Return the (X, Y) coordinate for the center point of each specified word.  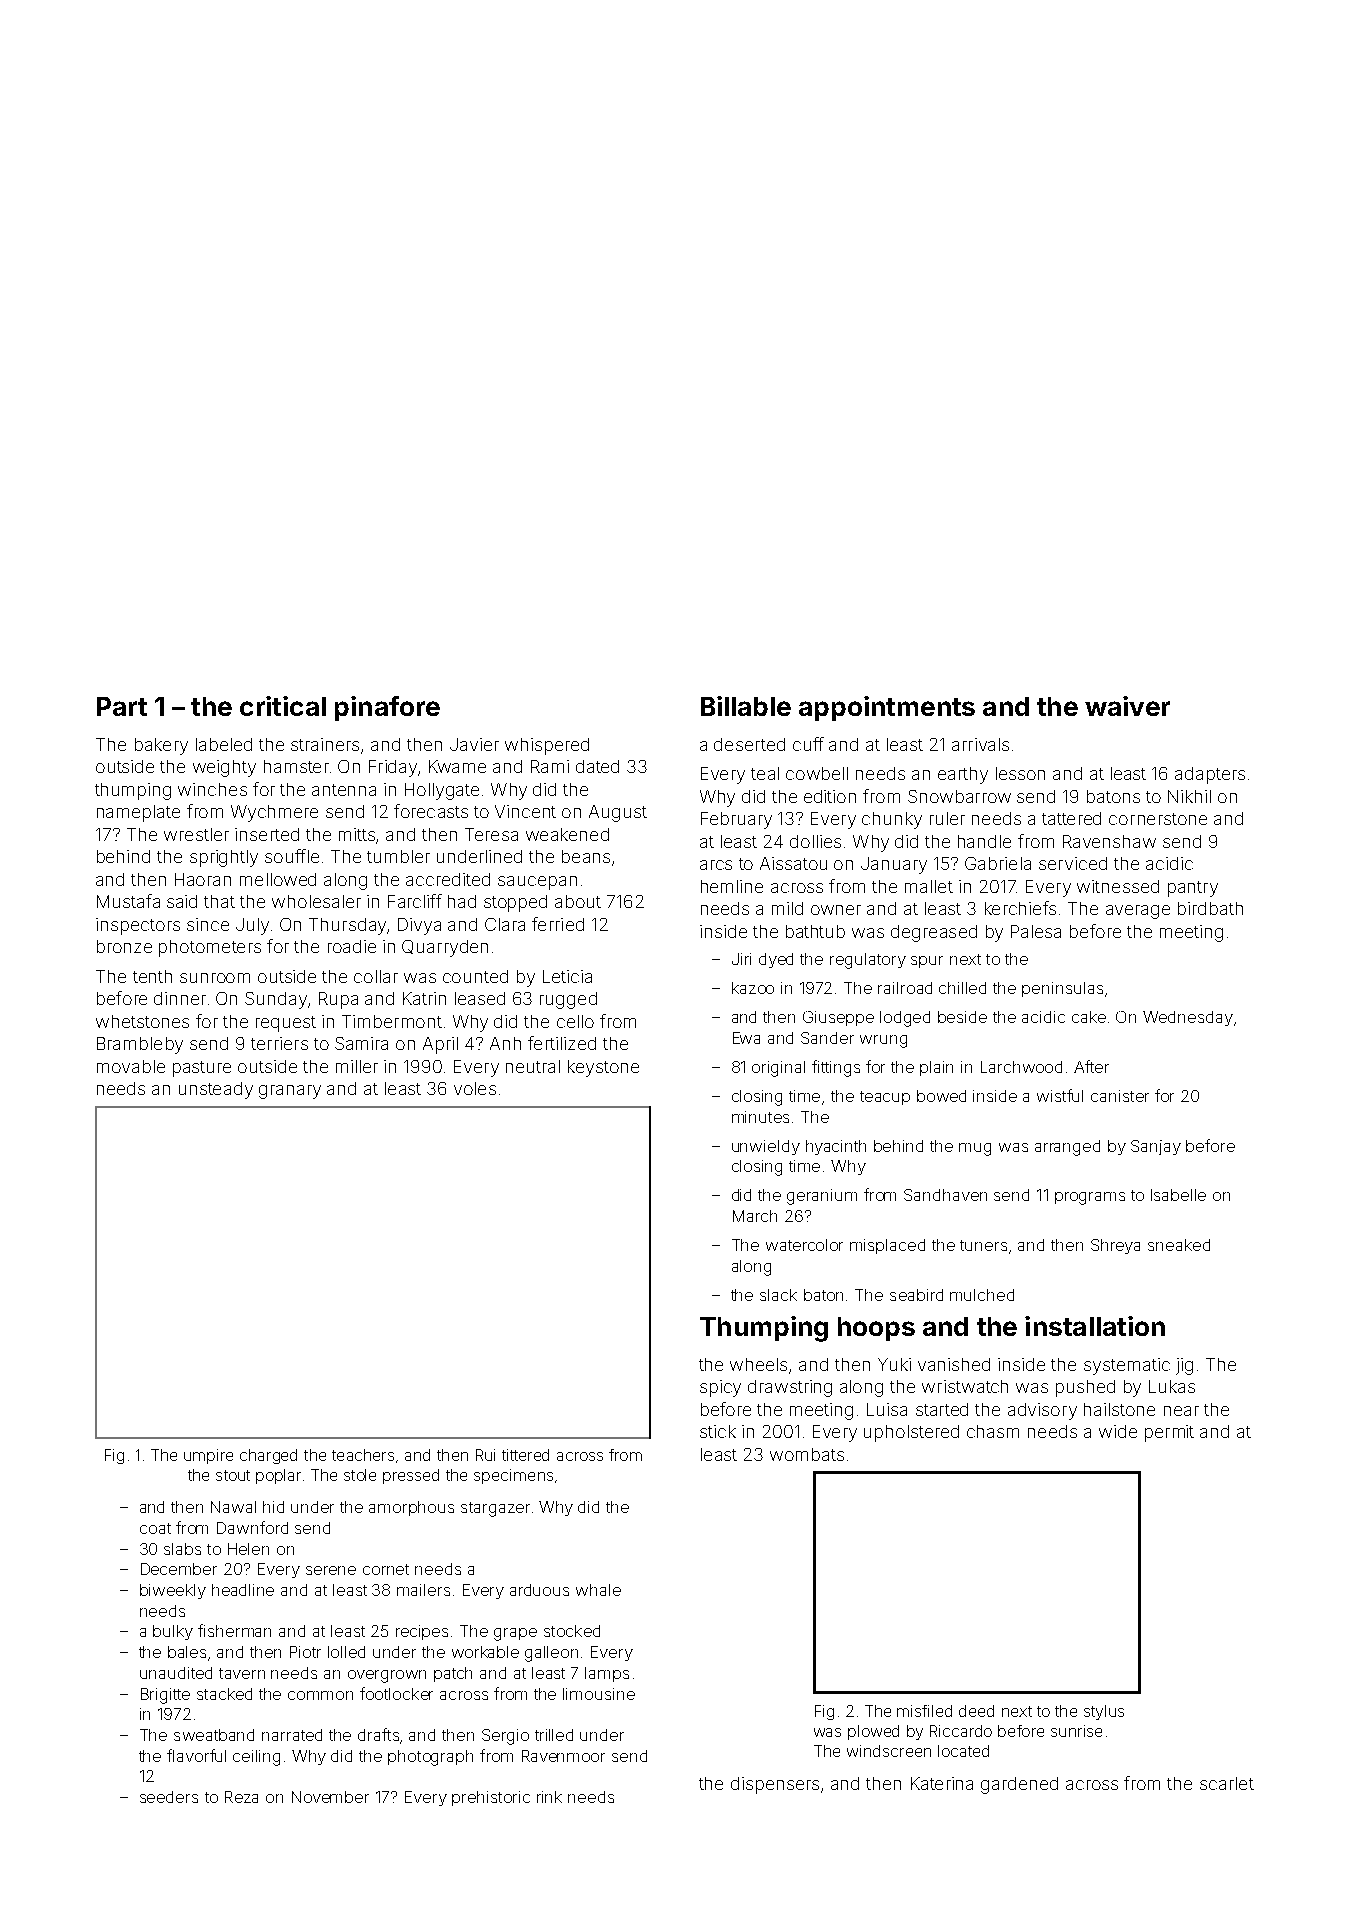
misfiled (924, 1711)
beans (586, 856)
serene (331, 1570)
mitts (357, 834)
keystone (603, 1068)
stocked (572, 1631)
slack (778, 1295)
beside (962, 1017)
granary (290, 1092)
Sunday (276, 1000)
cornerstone (1158, 819)
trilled (554, 1735)
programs (1090, 1198)
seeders (169, 1797)
